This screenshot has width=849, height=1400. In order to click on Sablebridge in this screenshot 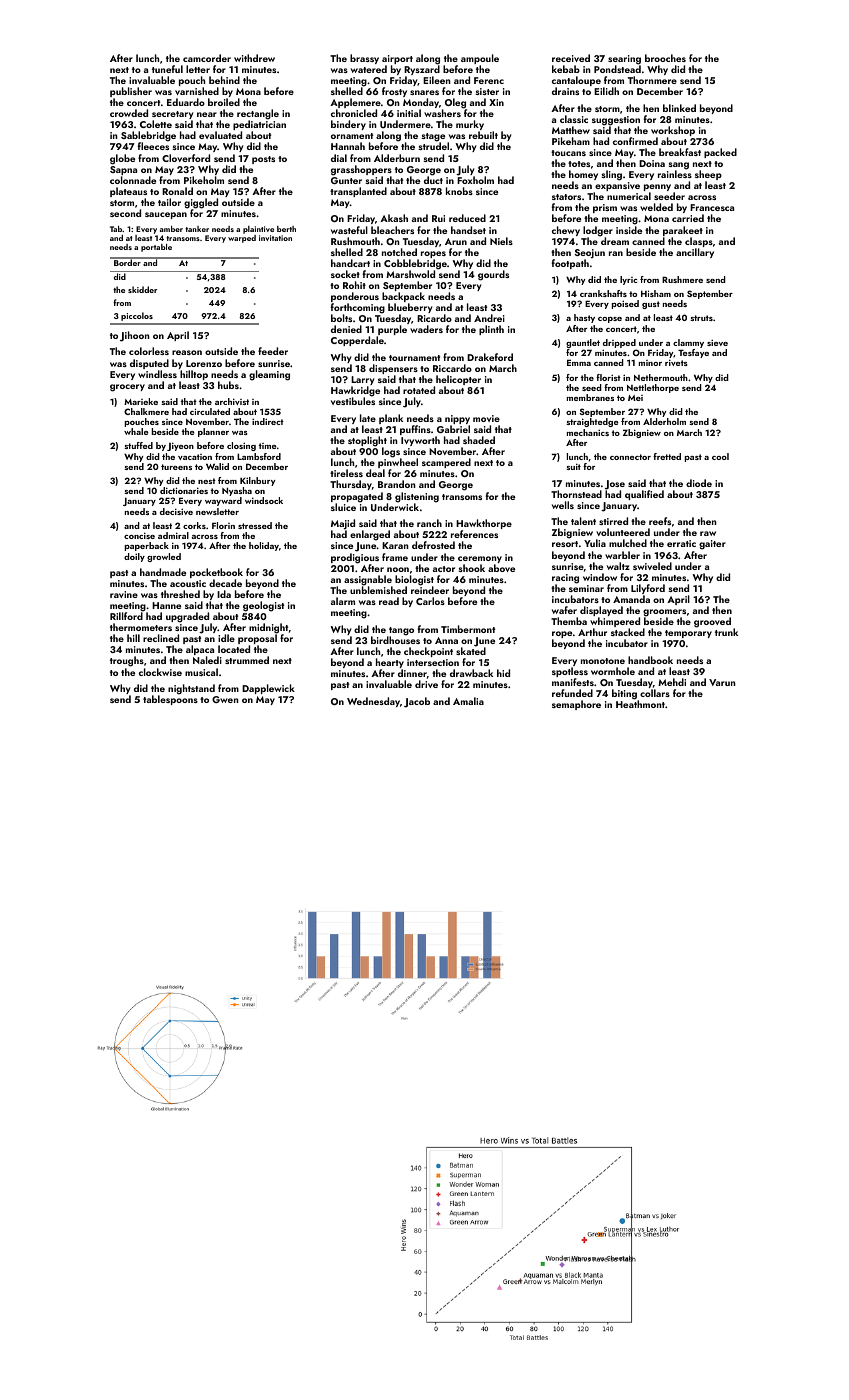, I will do `click(148, 137)`.
